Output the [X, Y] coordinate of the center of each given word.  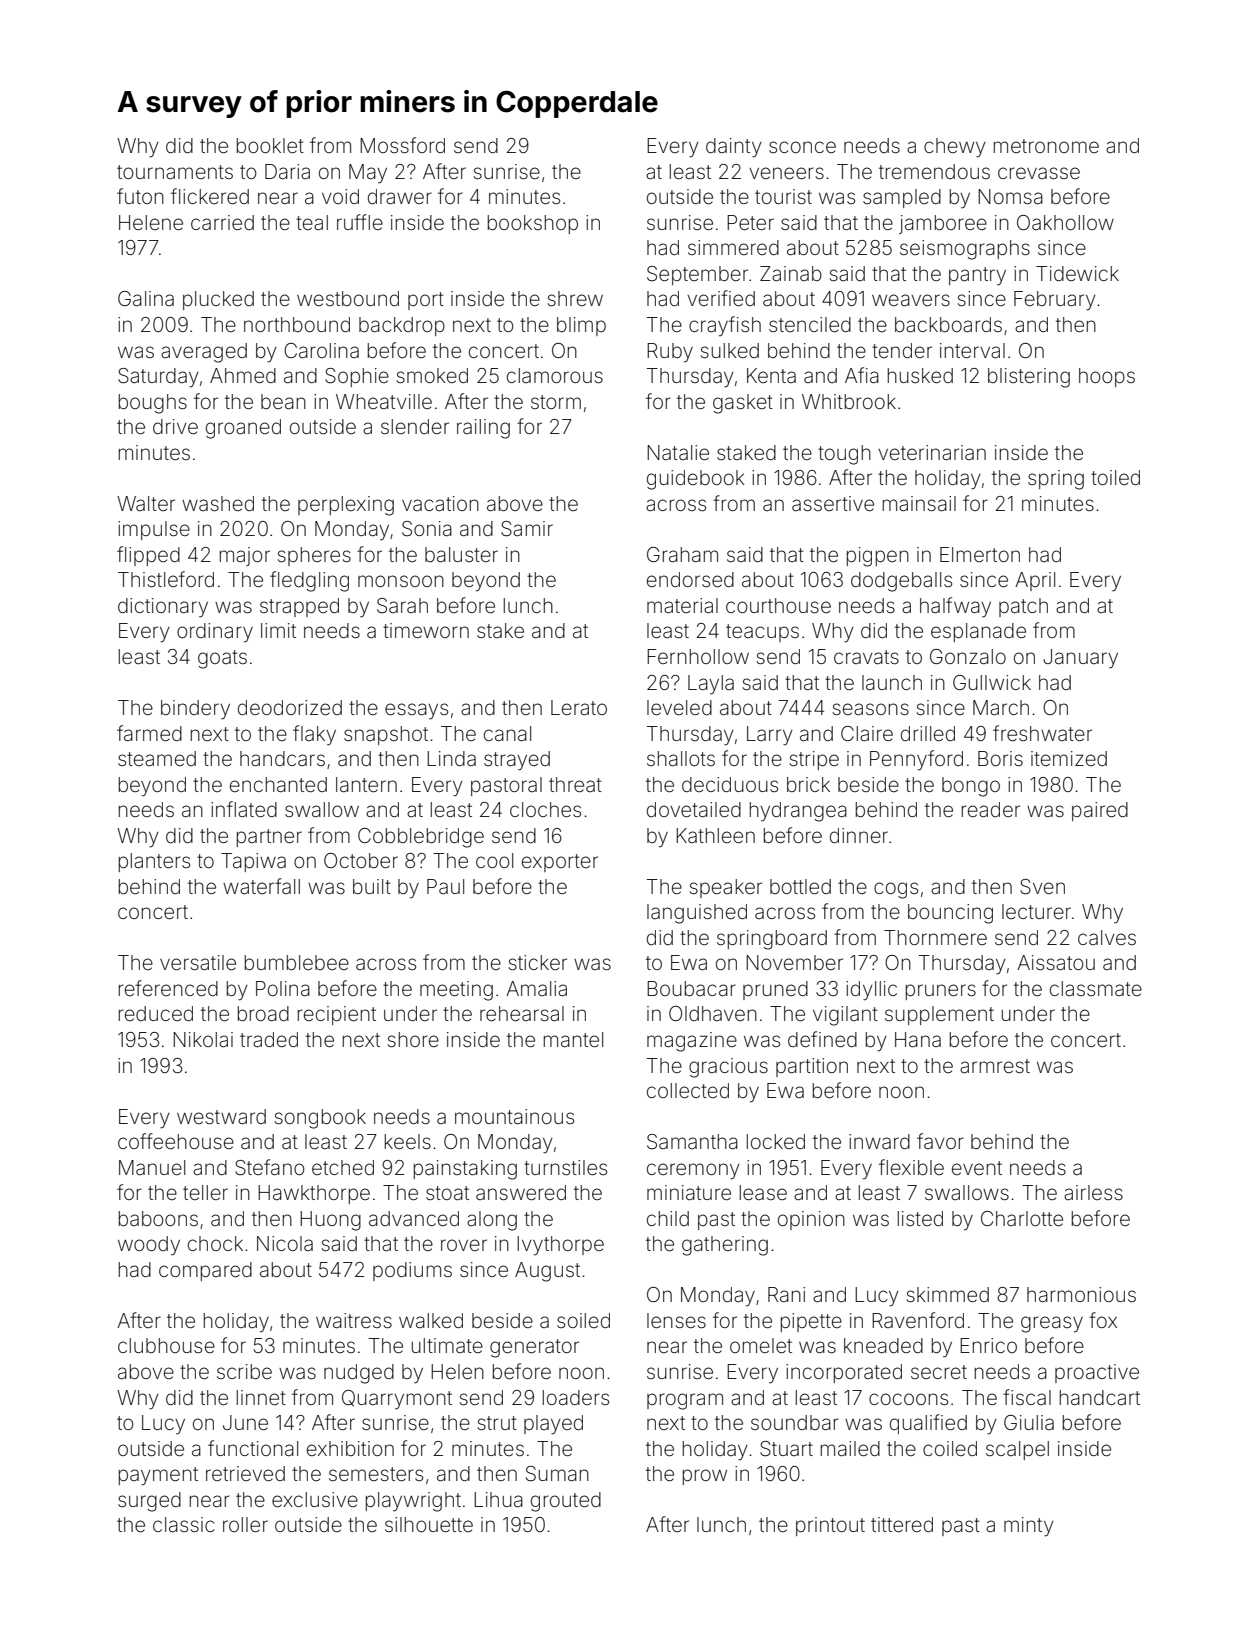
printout [830, 1526]
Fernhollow [698, 656]
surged [149, 1502]
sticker [538, 962]
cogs [896, 890]
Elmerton [980, 554]
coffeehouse [176, 1141]
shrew [575, 298]
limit [278, 630]
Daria [287, 171]
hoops [1107, 377]
